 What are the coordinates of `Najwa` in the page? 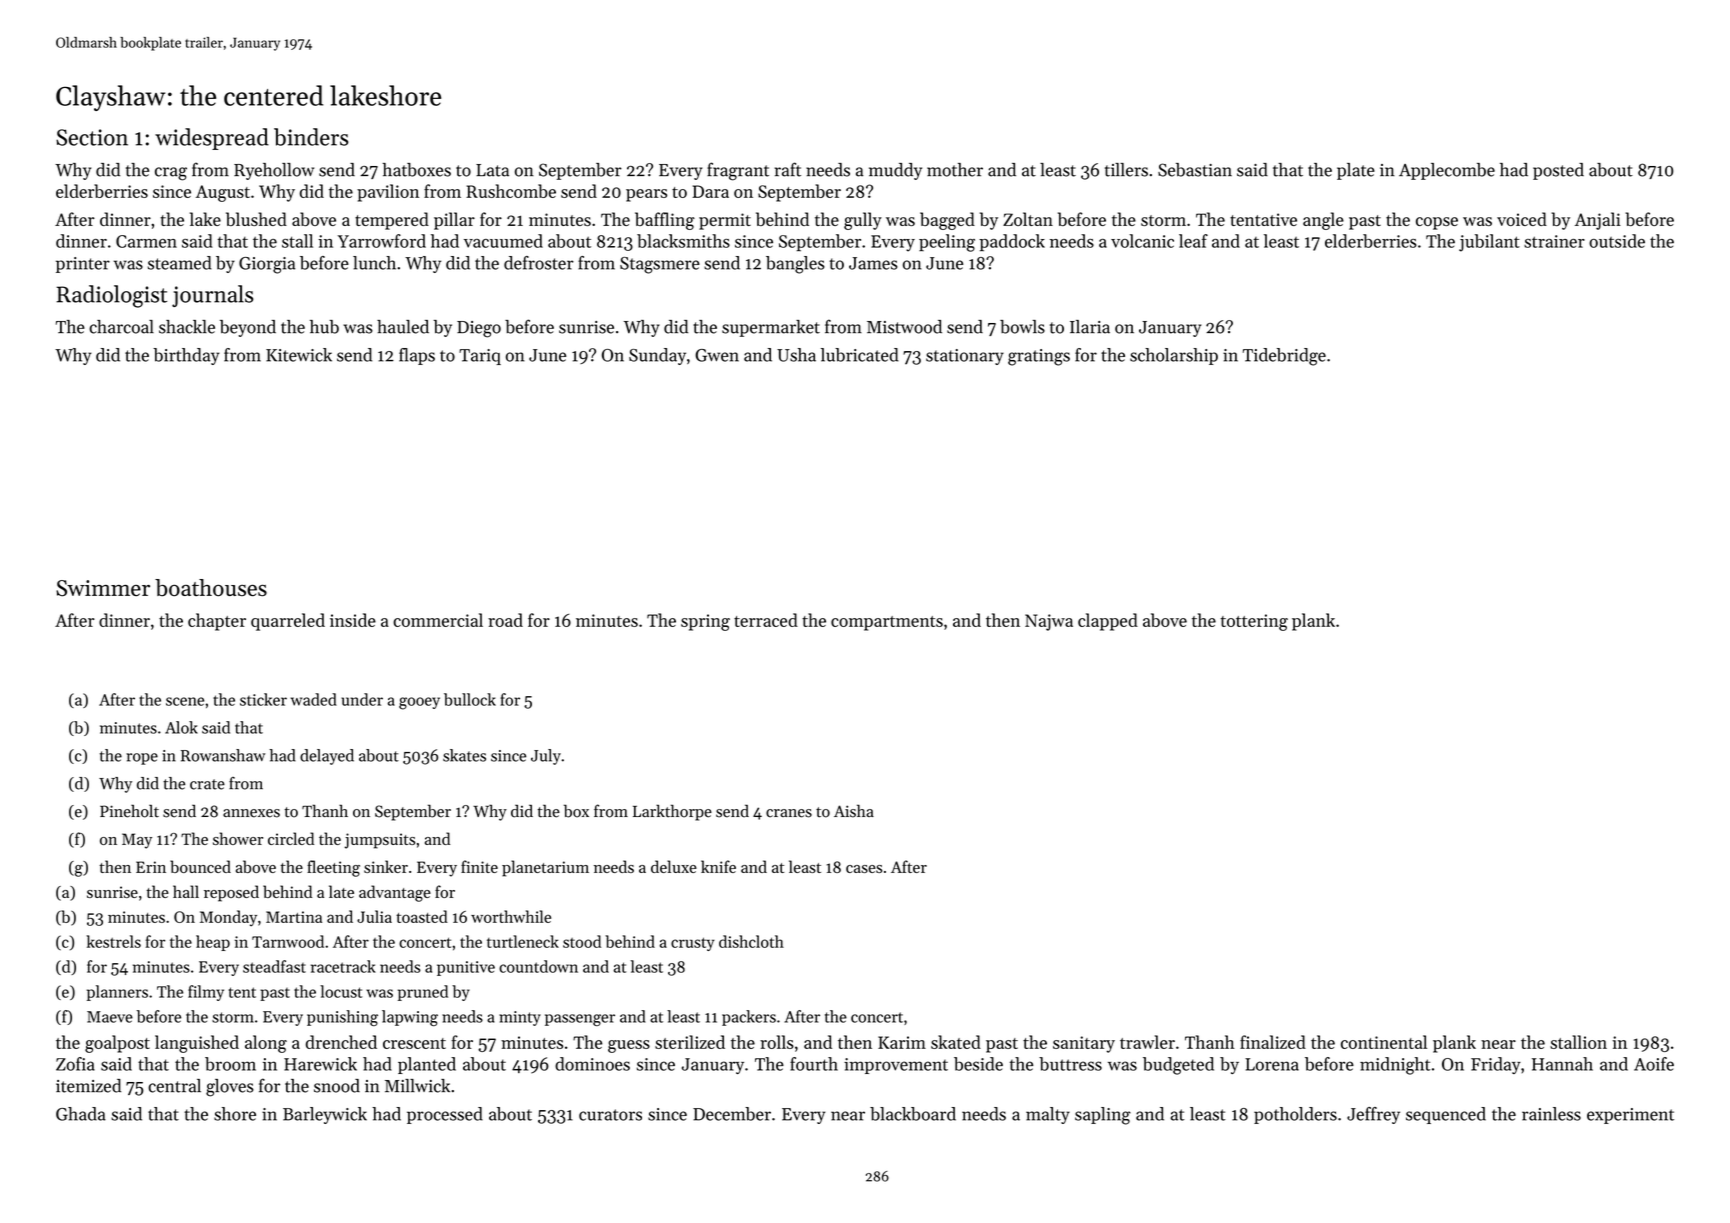 It's located at (1049, 622).
